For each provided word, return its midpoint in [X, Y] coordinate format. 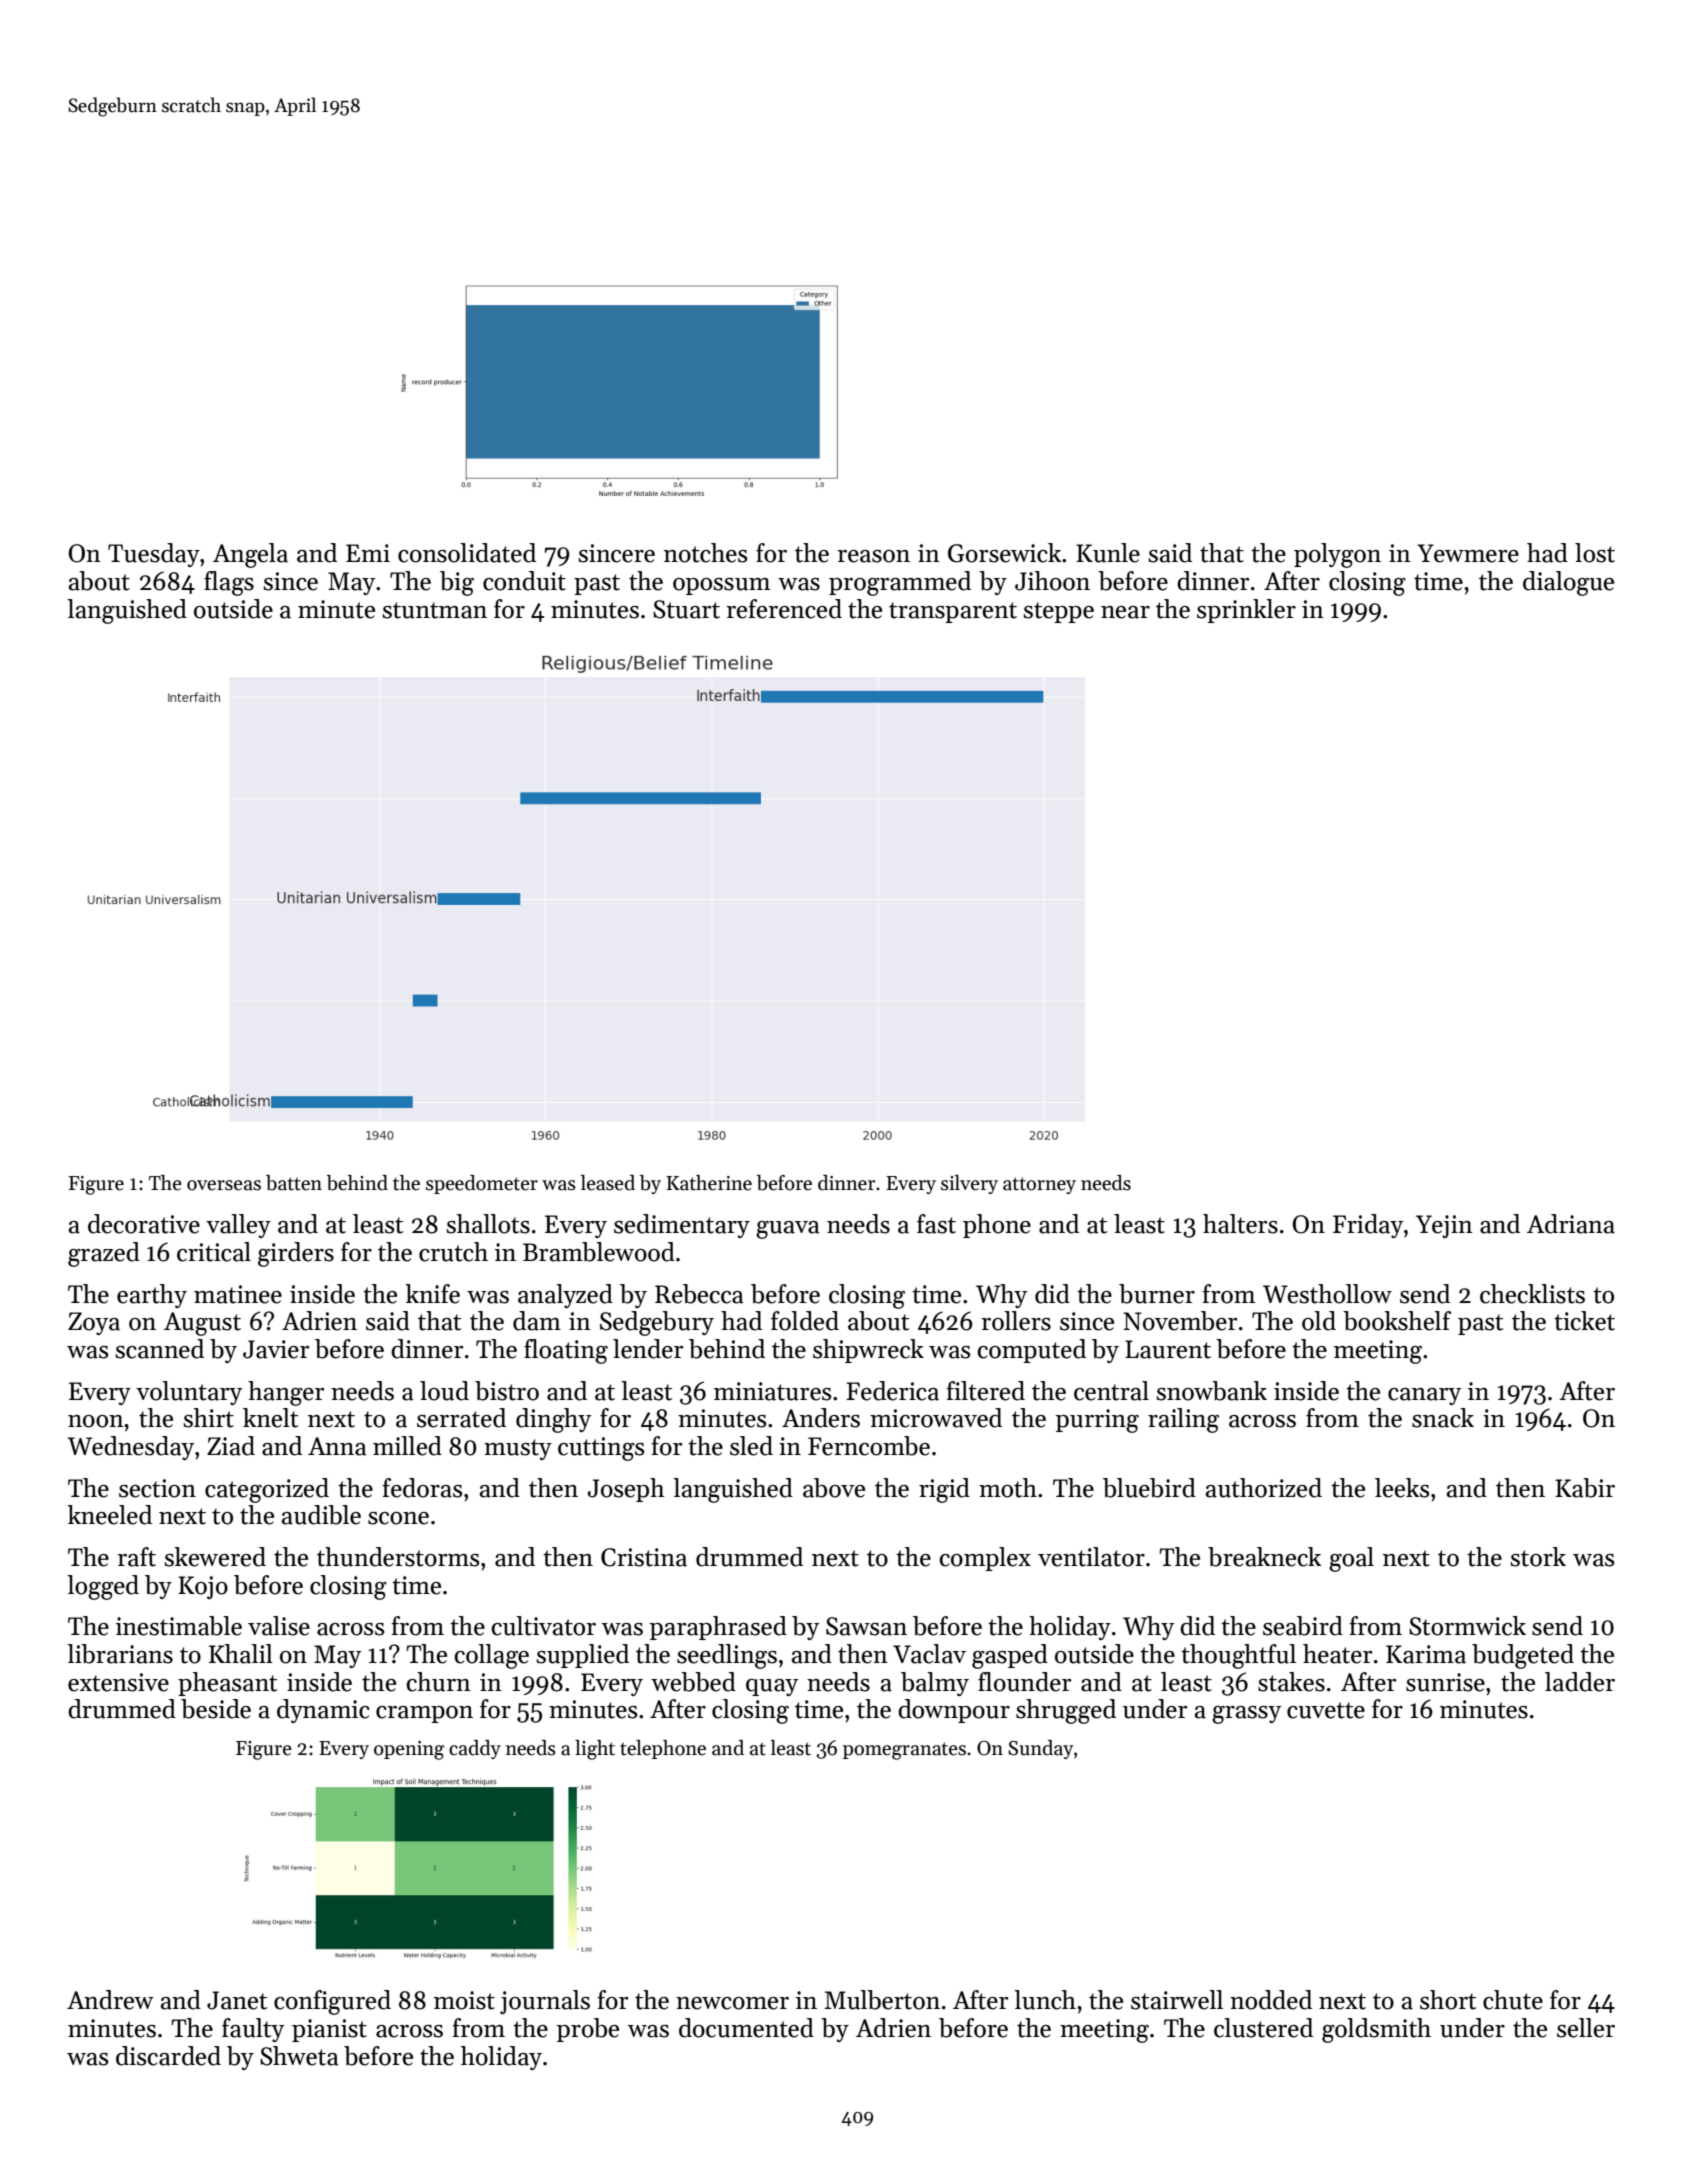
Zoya [94, 1323]
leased [608, 1183]
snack [1443, 1418]
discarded [168, 2056]
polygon [1337, 555]
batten [294, 1183]
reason [873, 556]
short [1448, 2000]
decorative [144, 1224]
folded [805, 1321]
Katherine [709, 1183]
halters [1240, 1224]
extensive [118, 1682]
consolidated [467, 553]
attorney [1039, 1185]
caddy [475, 1749]
